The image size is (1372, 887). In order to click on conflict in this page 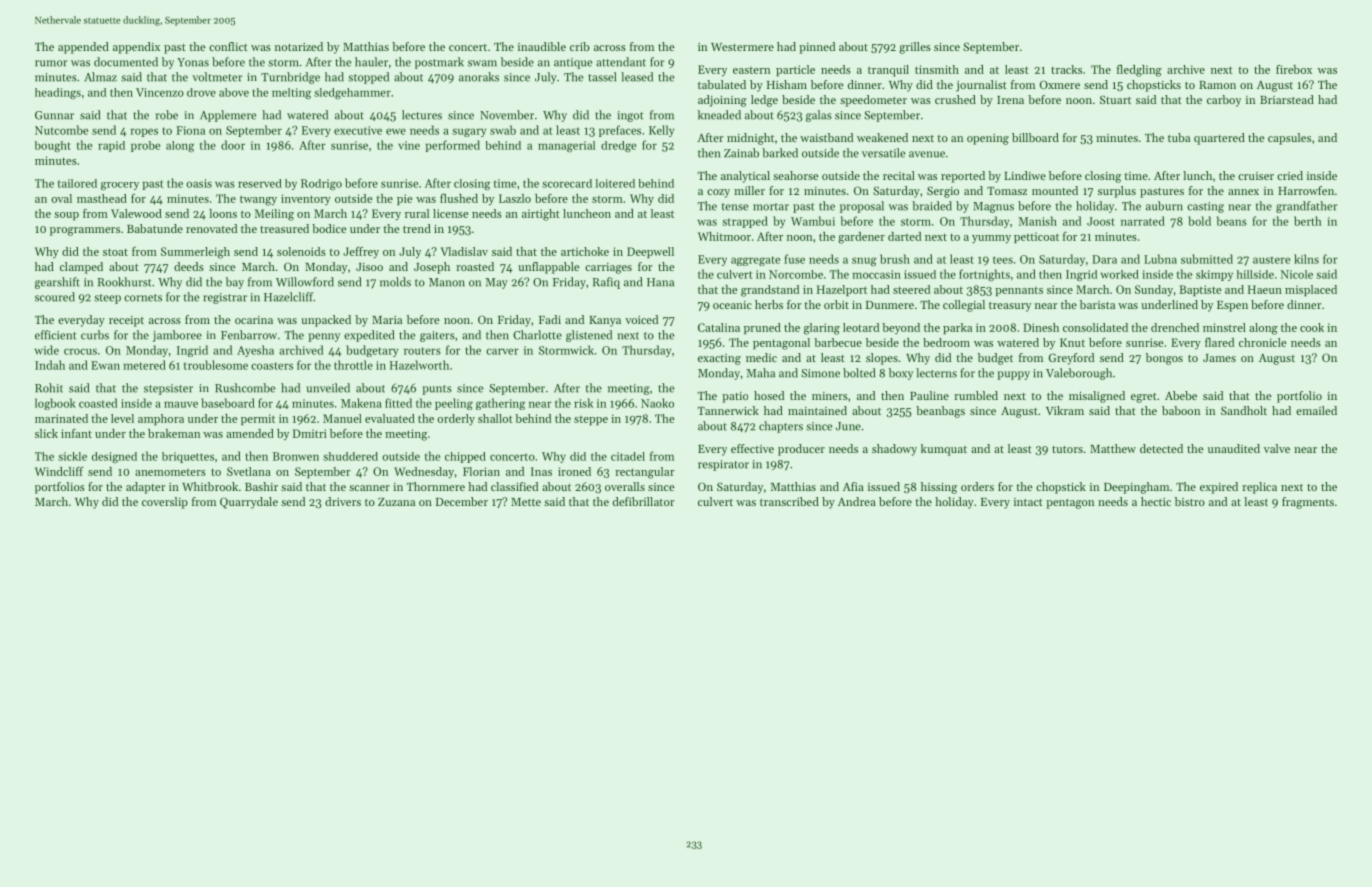, I will do `click(228, 46)`.
